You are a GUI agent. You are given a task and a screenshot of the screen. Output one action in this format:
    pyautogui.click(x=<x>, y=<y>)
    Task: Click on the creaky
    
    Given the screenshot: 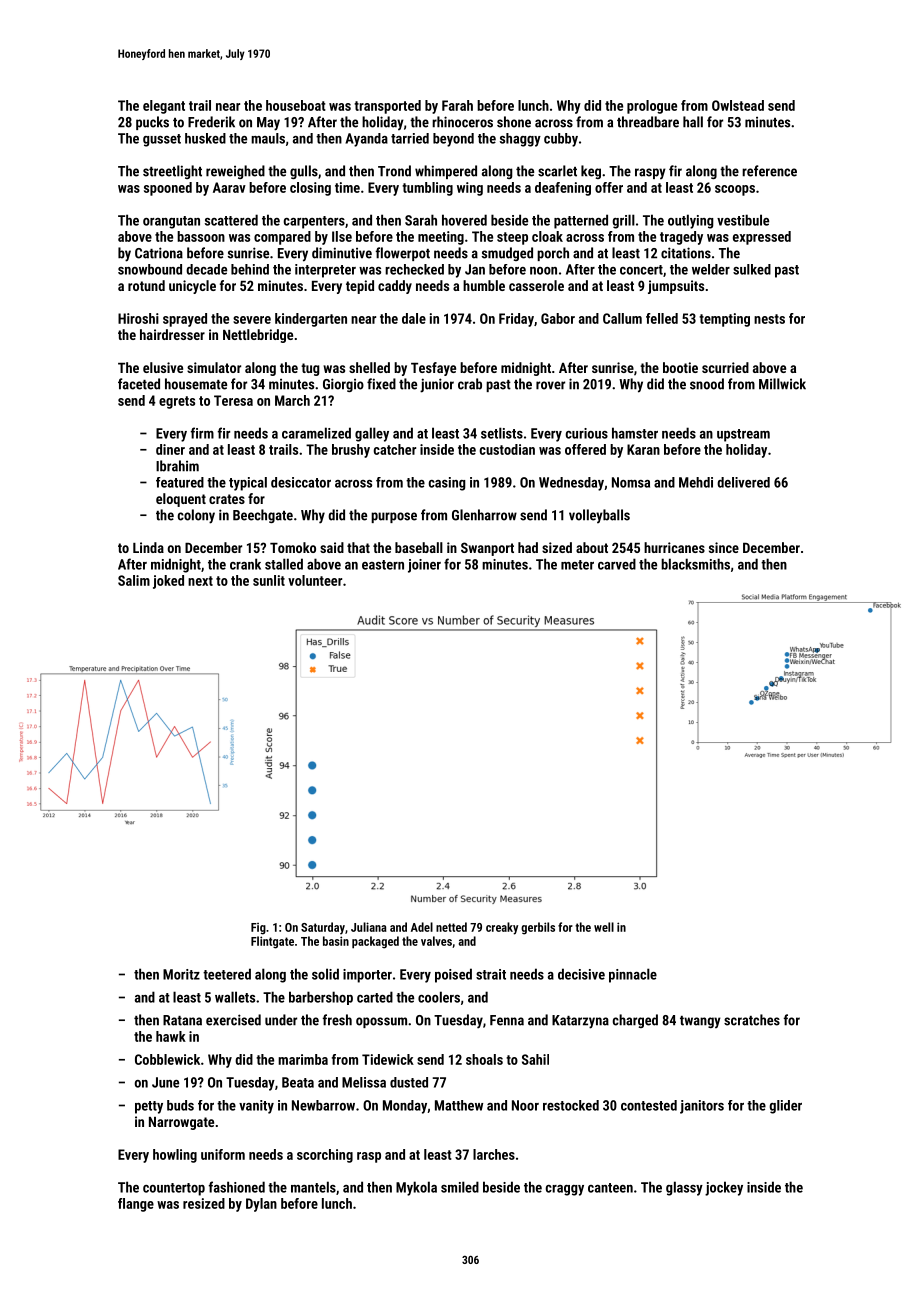 What is the action you would take?
    pyautogui.click(x=502, y=928)
